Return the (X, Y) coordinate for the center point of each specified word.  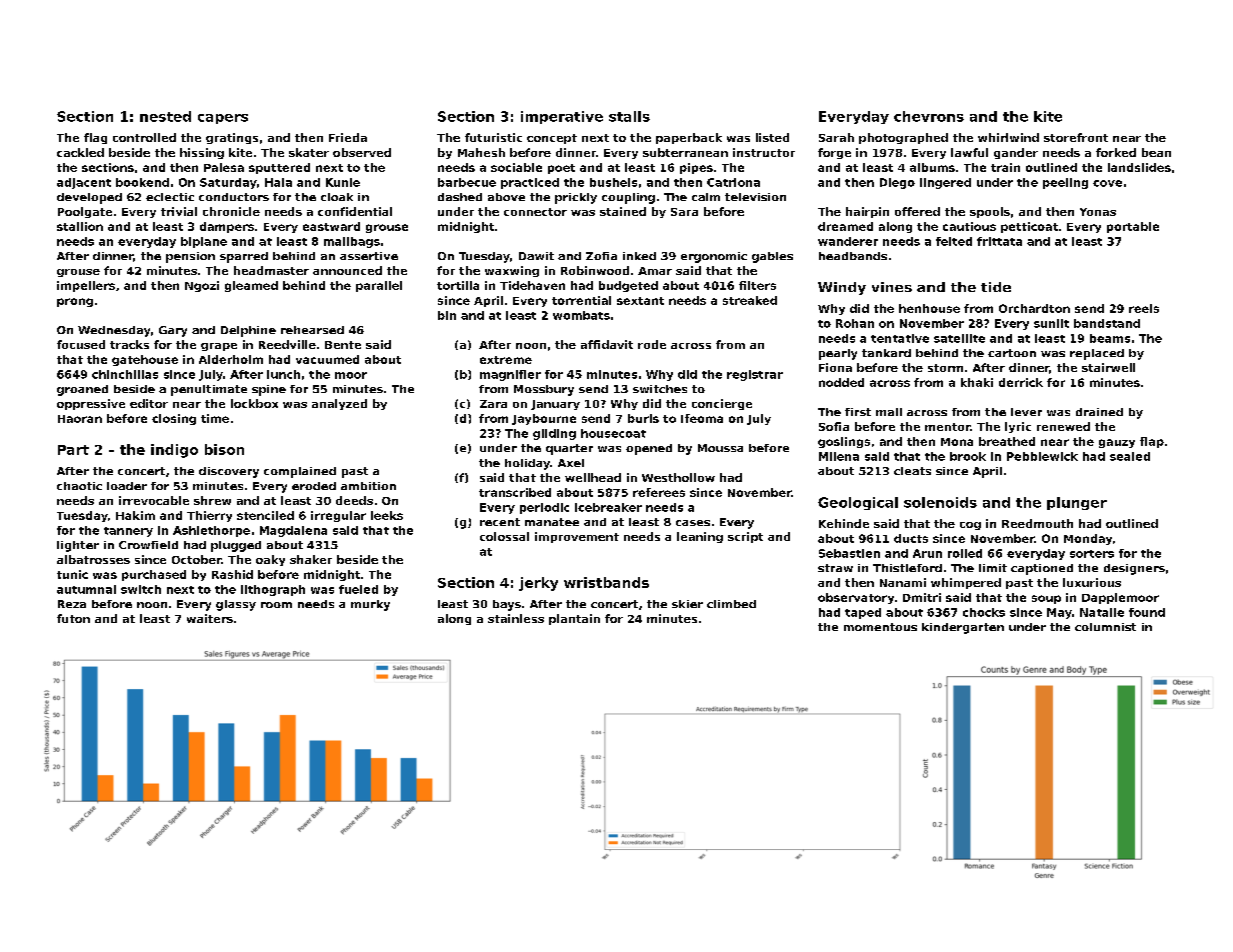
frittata (999, 241)
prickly (576, 198)
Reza (72, 604)
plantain (574, 619)
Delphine (248, 331)
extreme (506, 360)
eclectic (170, 197)
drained (1099, 412)
